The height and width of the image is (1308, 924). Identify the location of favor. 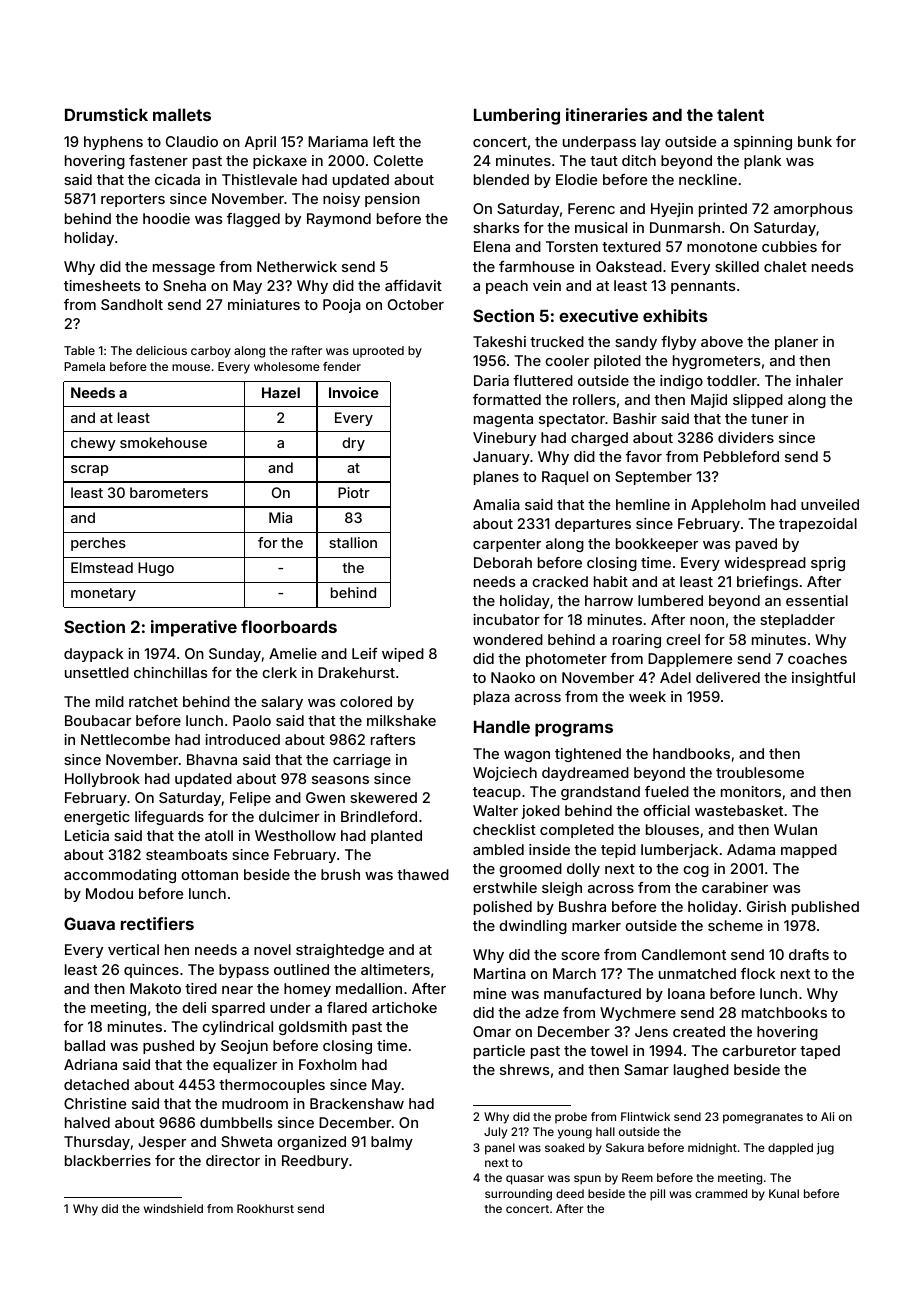
(644, 456).
